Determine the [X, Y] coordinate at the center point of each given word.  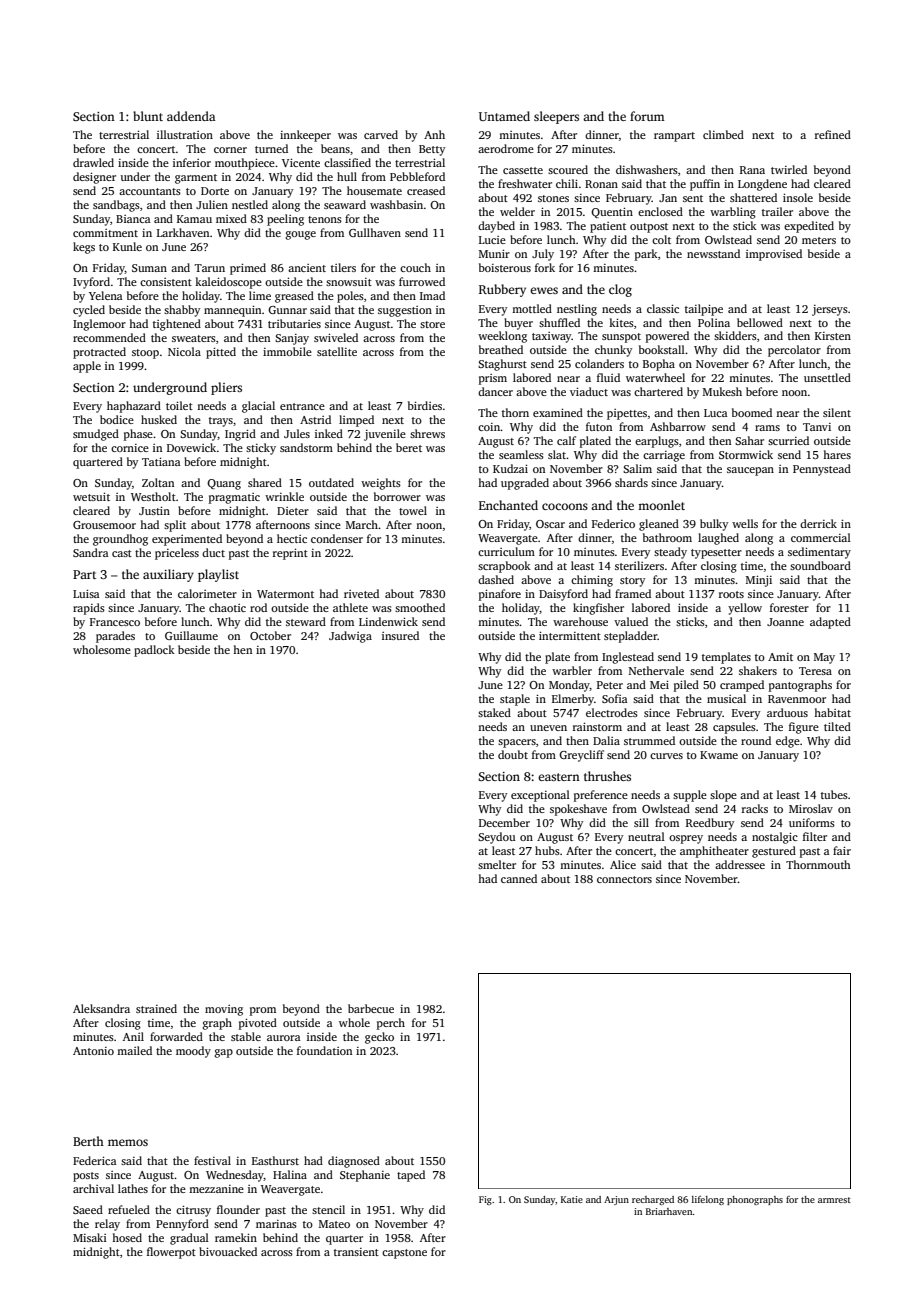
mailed [134, 1050]
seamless [521, 454]
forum [647, 116]
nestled [250, 204]
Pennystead [822, 470]
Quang [224, 484]
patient [608, 227]
